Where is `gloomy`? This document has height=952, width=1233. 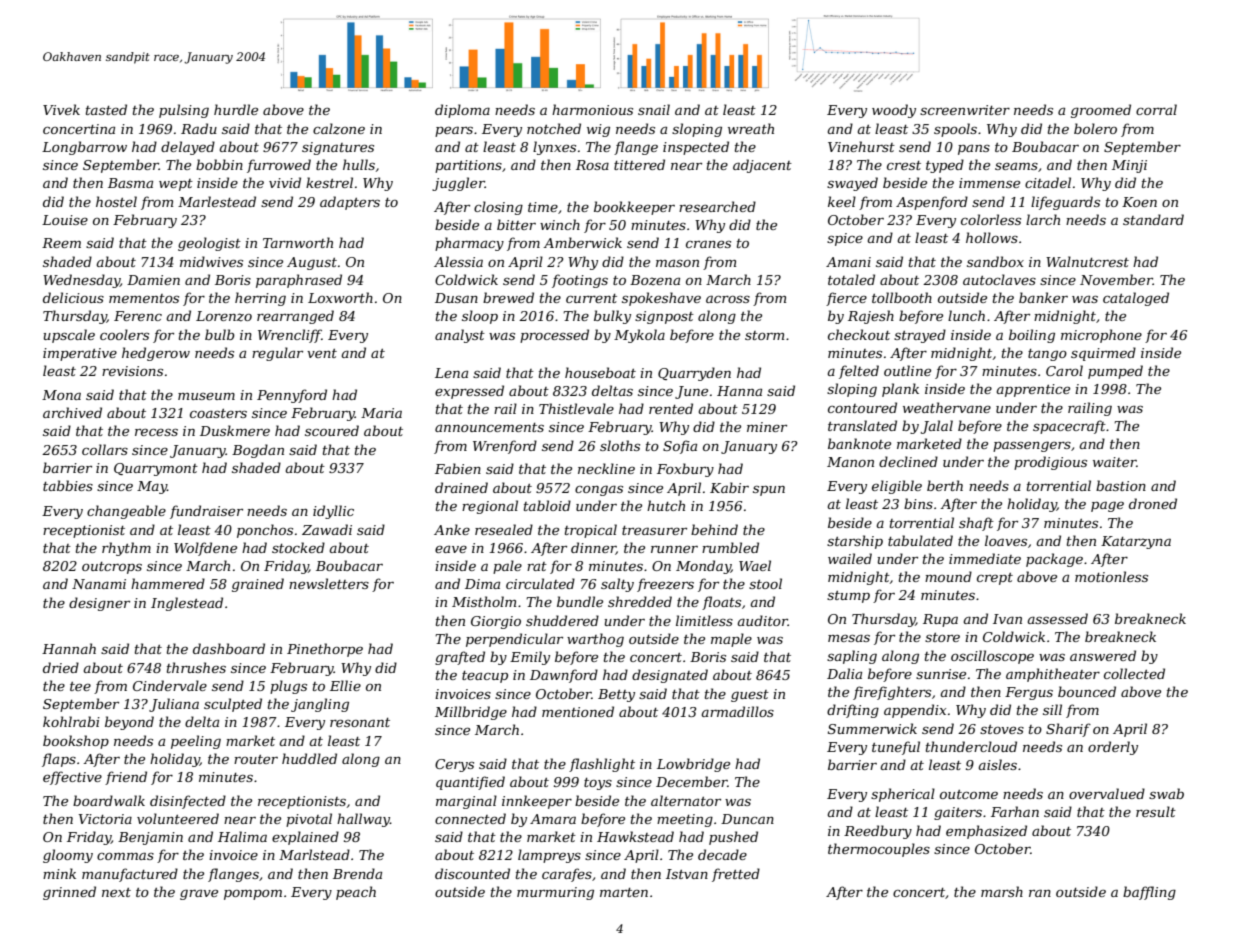
gloomy is located at coordinates (68, 856).
